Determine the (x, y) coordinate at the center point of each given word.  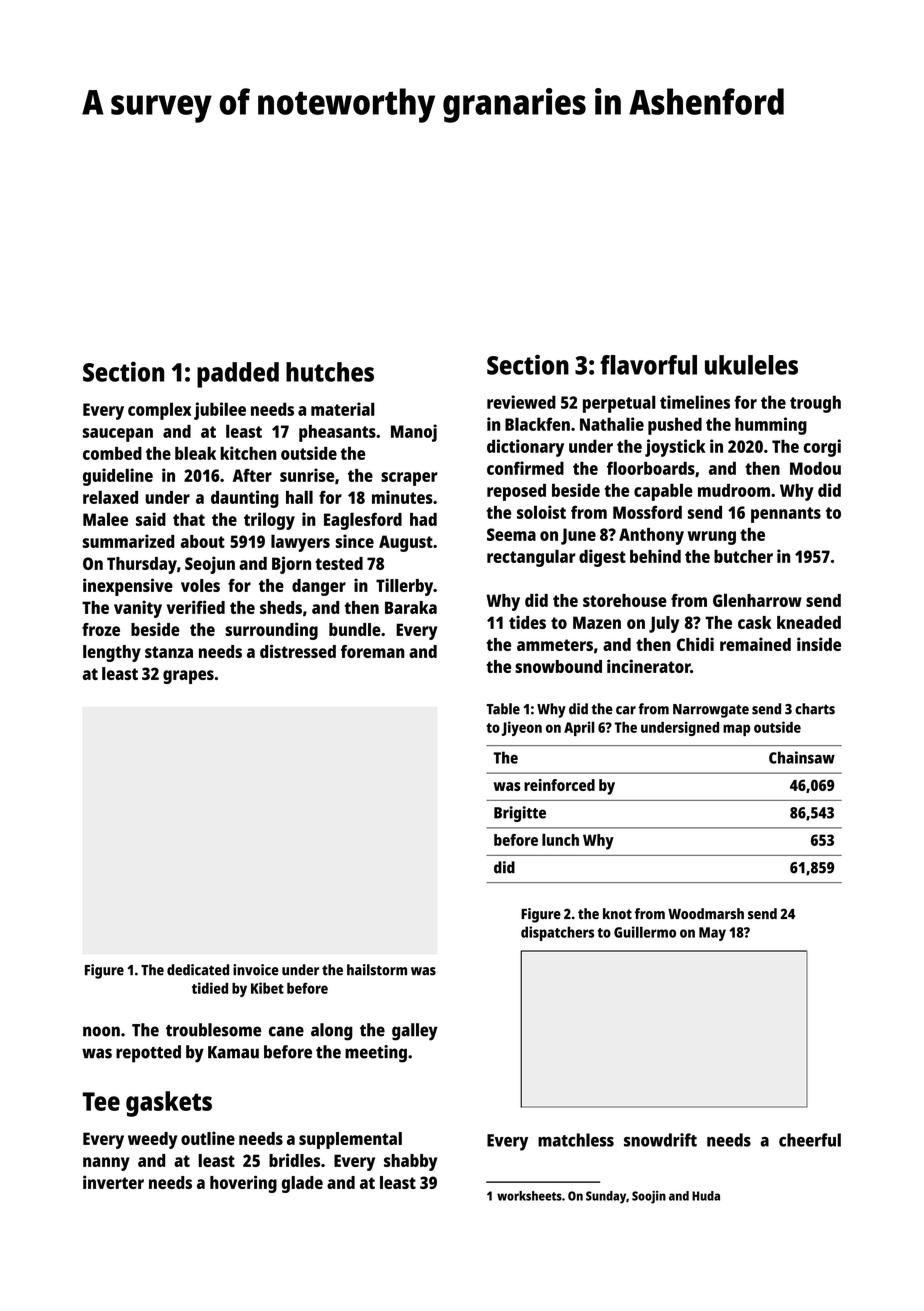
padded (238, 375)
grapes (188, 677)
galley (415, 1032)
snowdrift (660, 1140)
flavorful (648, 365)
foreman (372, 651)
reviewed (521, 402)
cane (286, 1031)
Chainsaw (802, 757)
